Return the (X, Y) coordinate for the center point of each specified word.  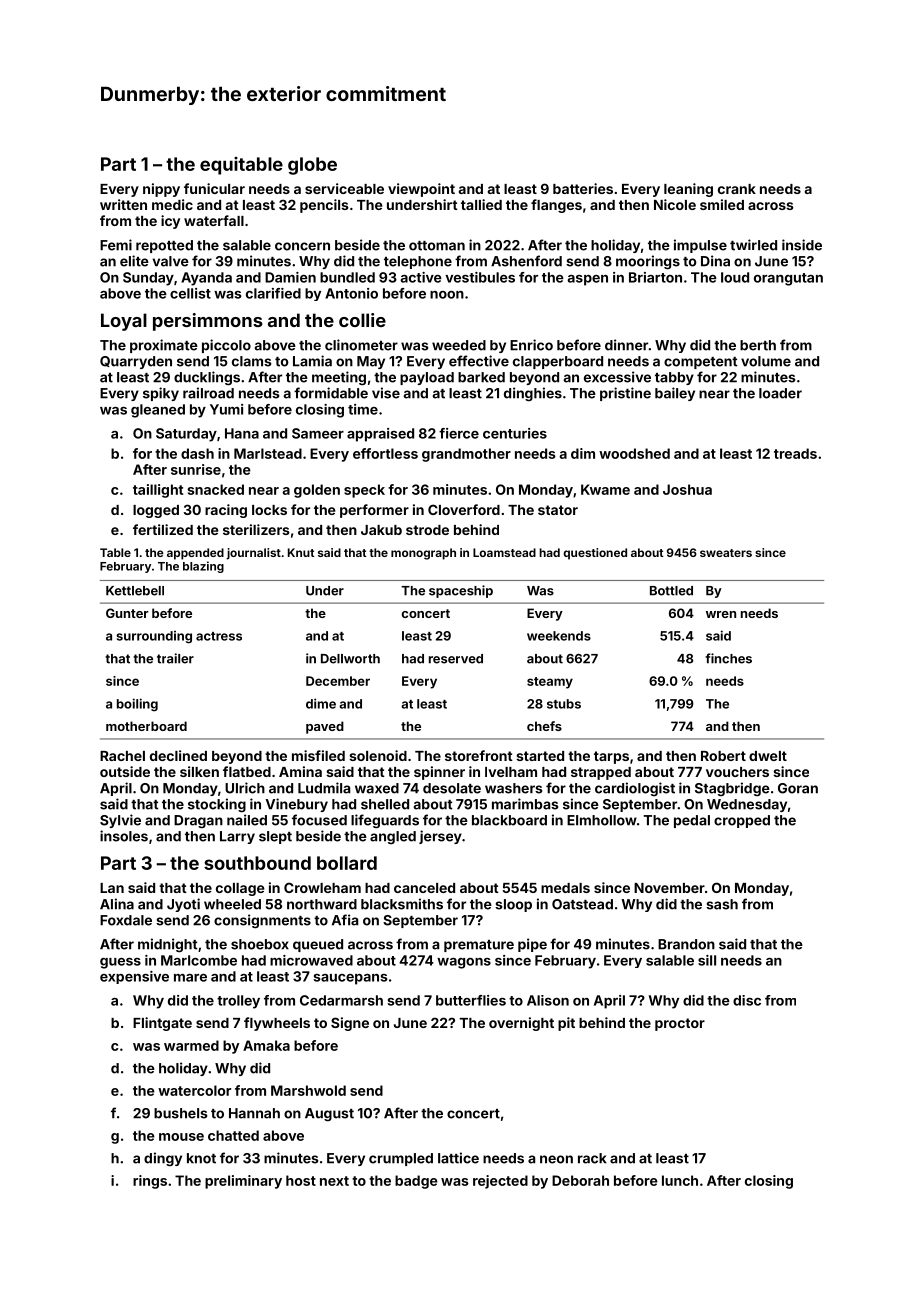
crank (737, 189)
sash (722, 904)
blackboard (509, 820)
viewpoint (421, 190)
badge (416, 1182)
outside (125, 771)
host (301, 1180)
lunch (680, 1180)
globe (312, 166)
